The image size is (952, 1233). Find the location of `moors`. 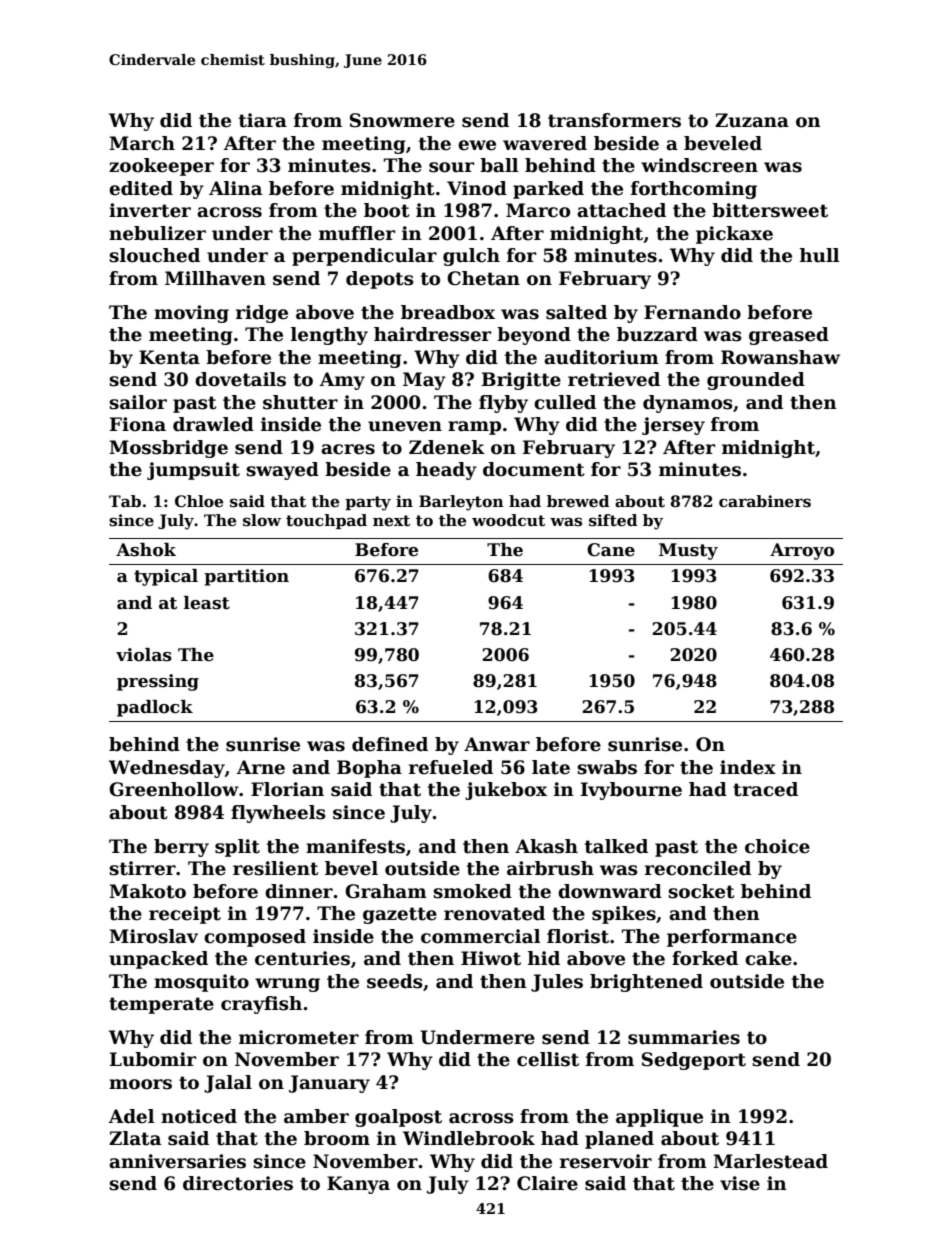

moors is located at coordinates (140, 1084).
